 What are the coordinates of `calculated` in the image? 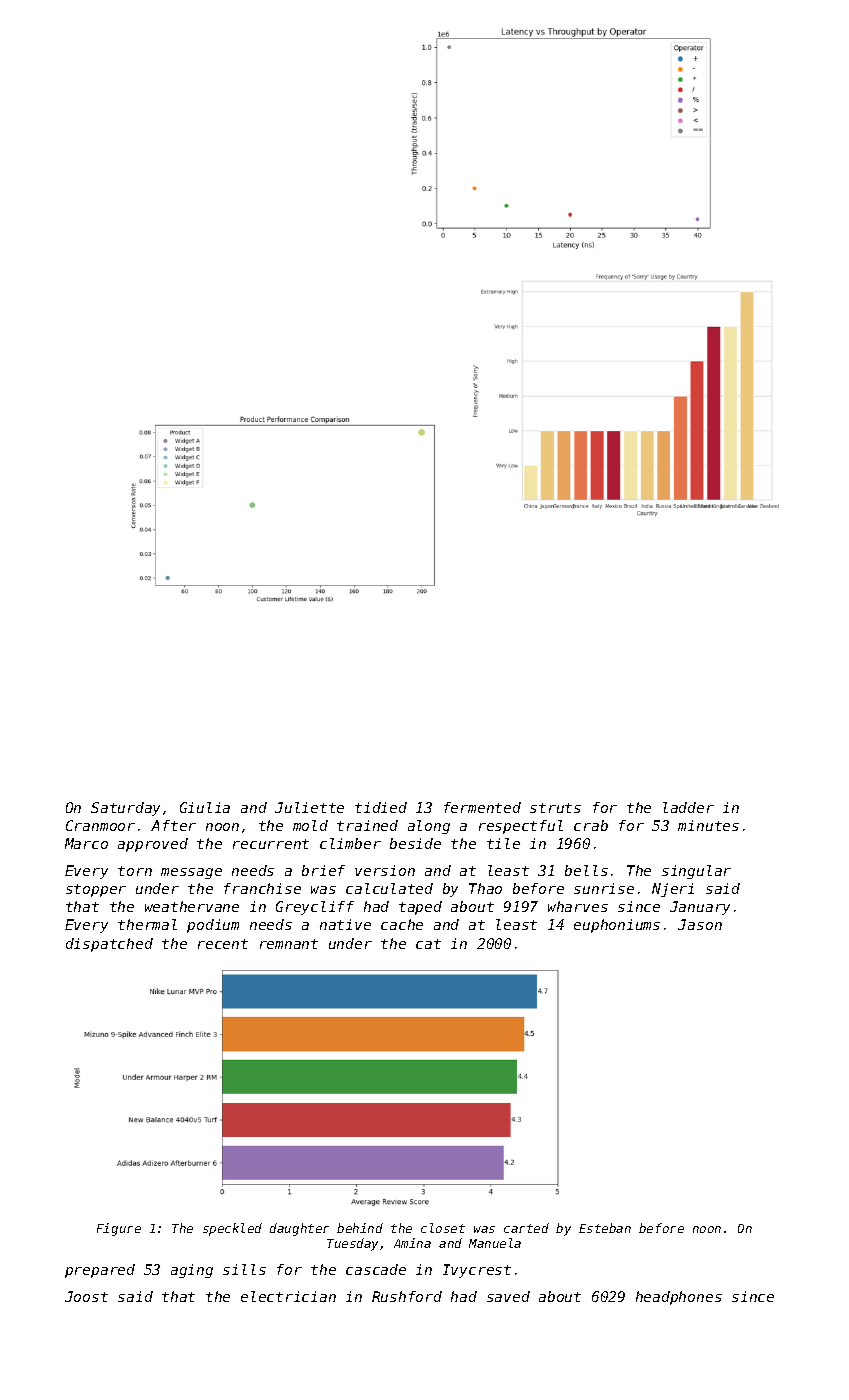 It's located at (389, 888).
